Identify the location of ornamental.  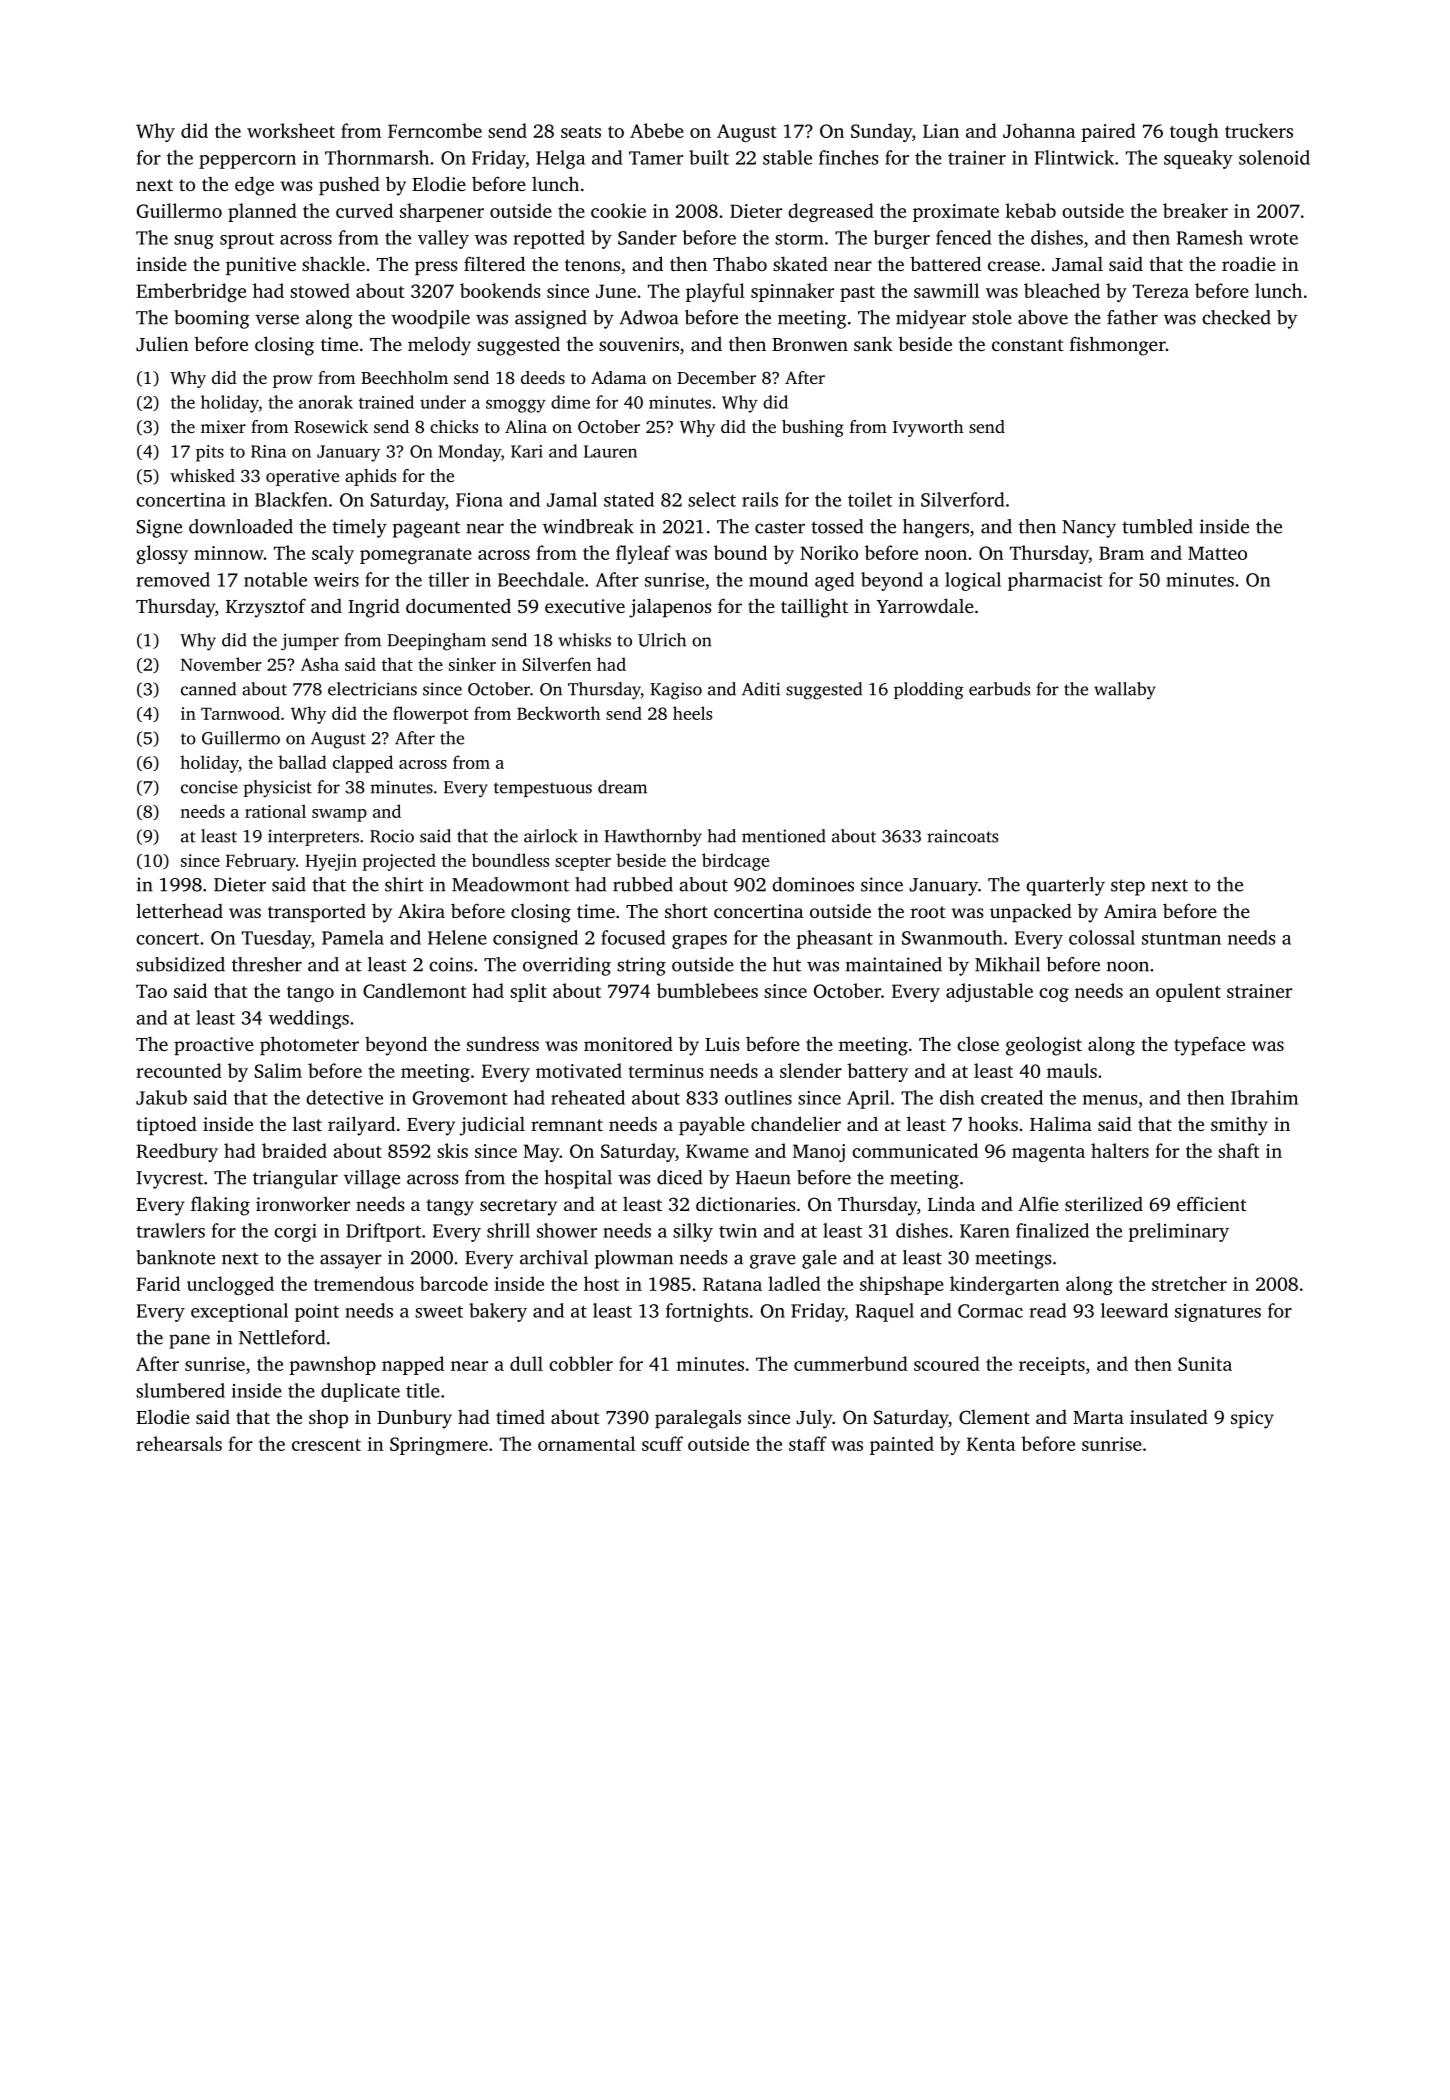
(586, 1443).
